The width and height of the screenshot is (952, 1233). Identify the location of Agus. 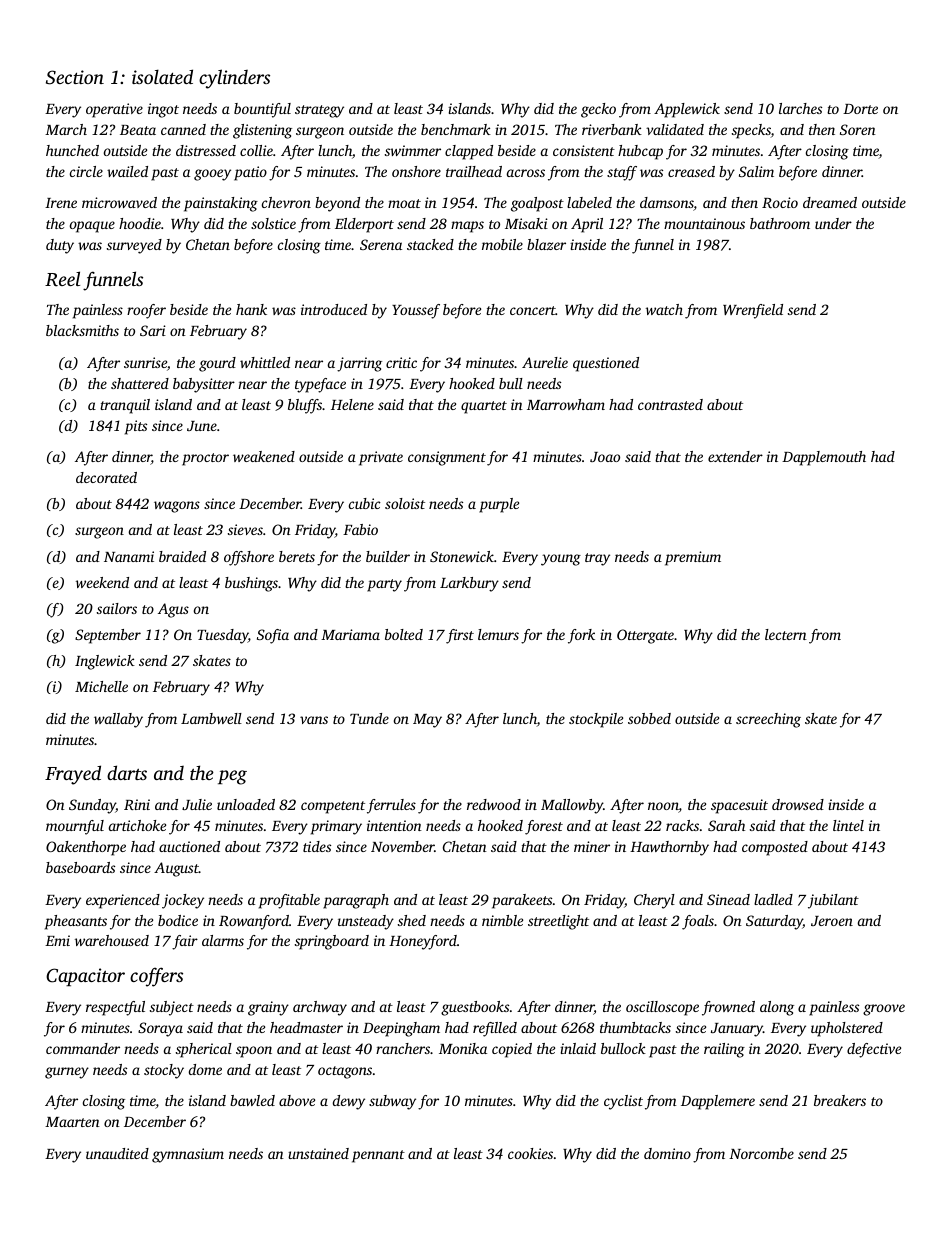
(173, 610).
